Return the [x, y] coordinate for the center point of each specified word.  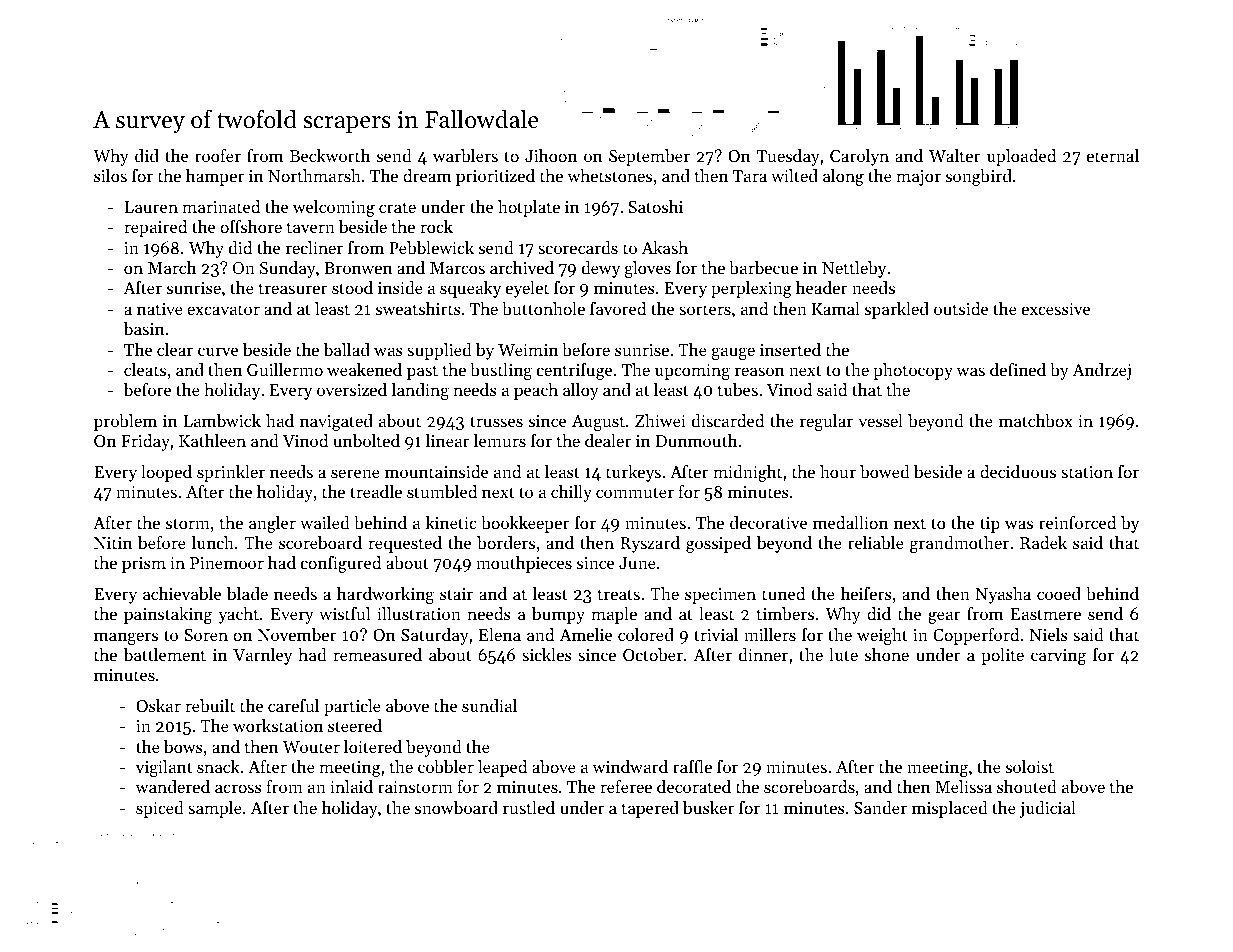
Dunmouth [696, 440]
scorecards [578, 247]
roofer [218, 155]
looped [166, 473]
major [918, 178]
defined [1018, 369]
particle [352, 707]
